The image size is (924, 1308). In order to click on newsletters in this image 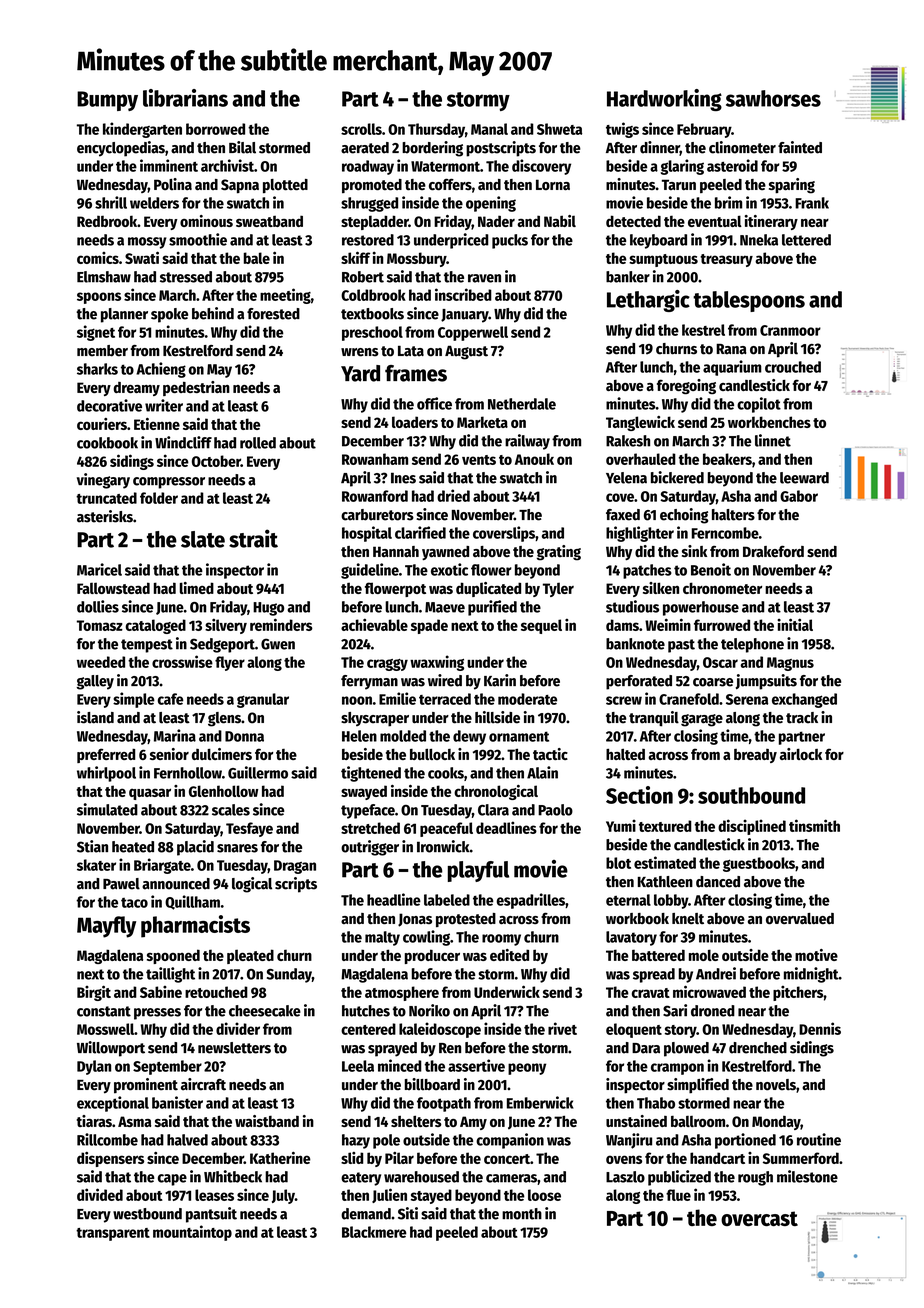, I will do `click(234, 1048)`.
